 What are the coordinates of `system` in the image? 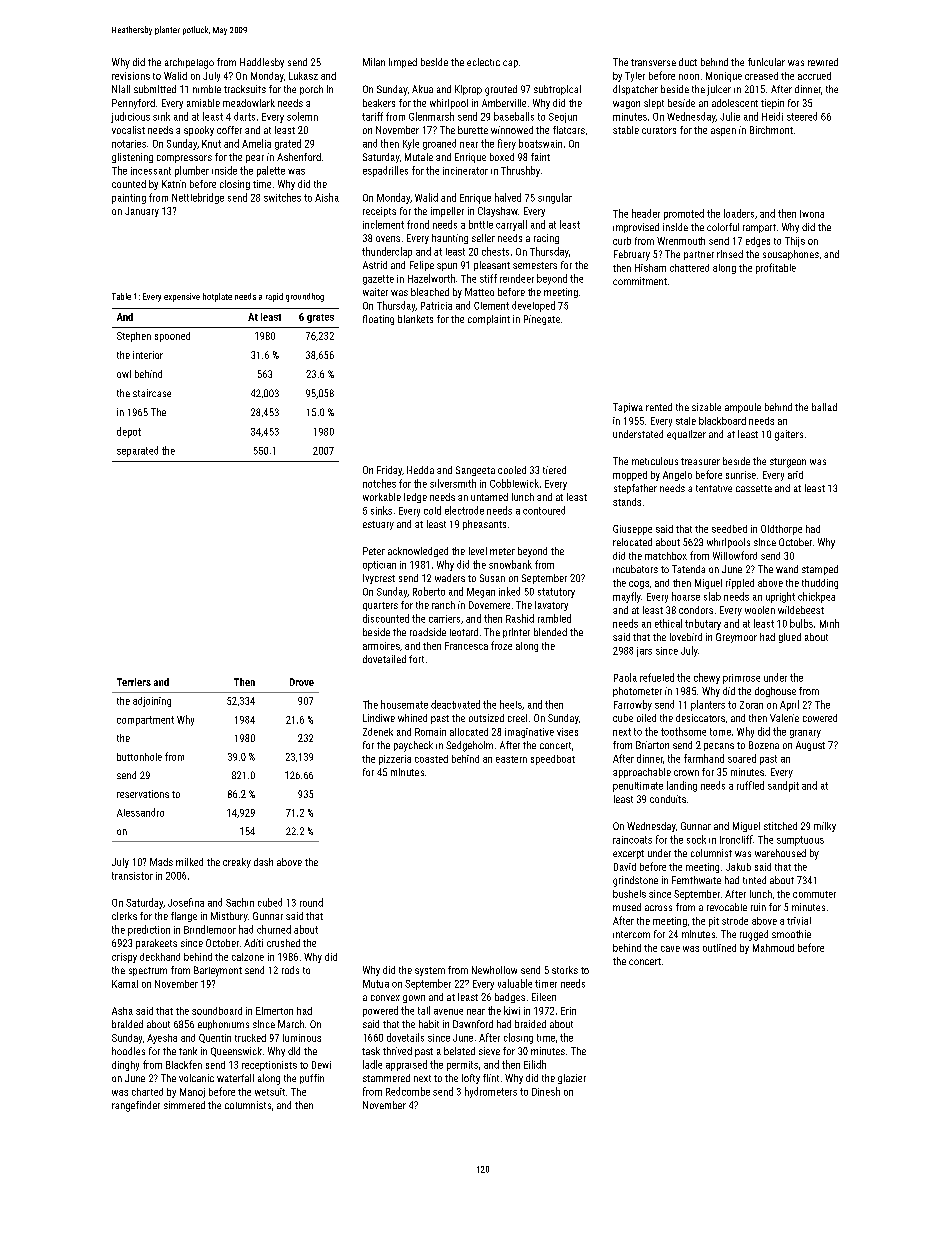 It's located at (430, 971).
